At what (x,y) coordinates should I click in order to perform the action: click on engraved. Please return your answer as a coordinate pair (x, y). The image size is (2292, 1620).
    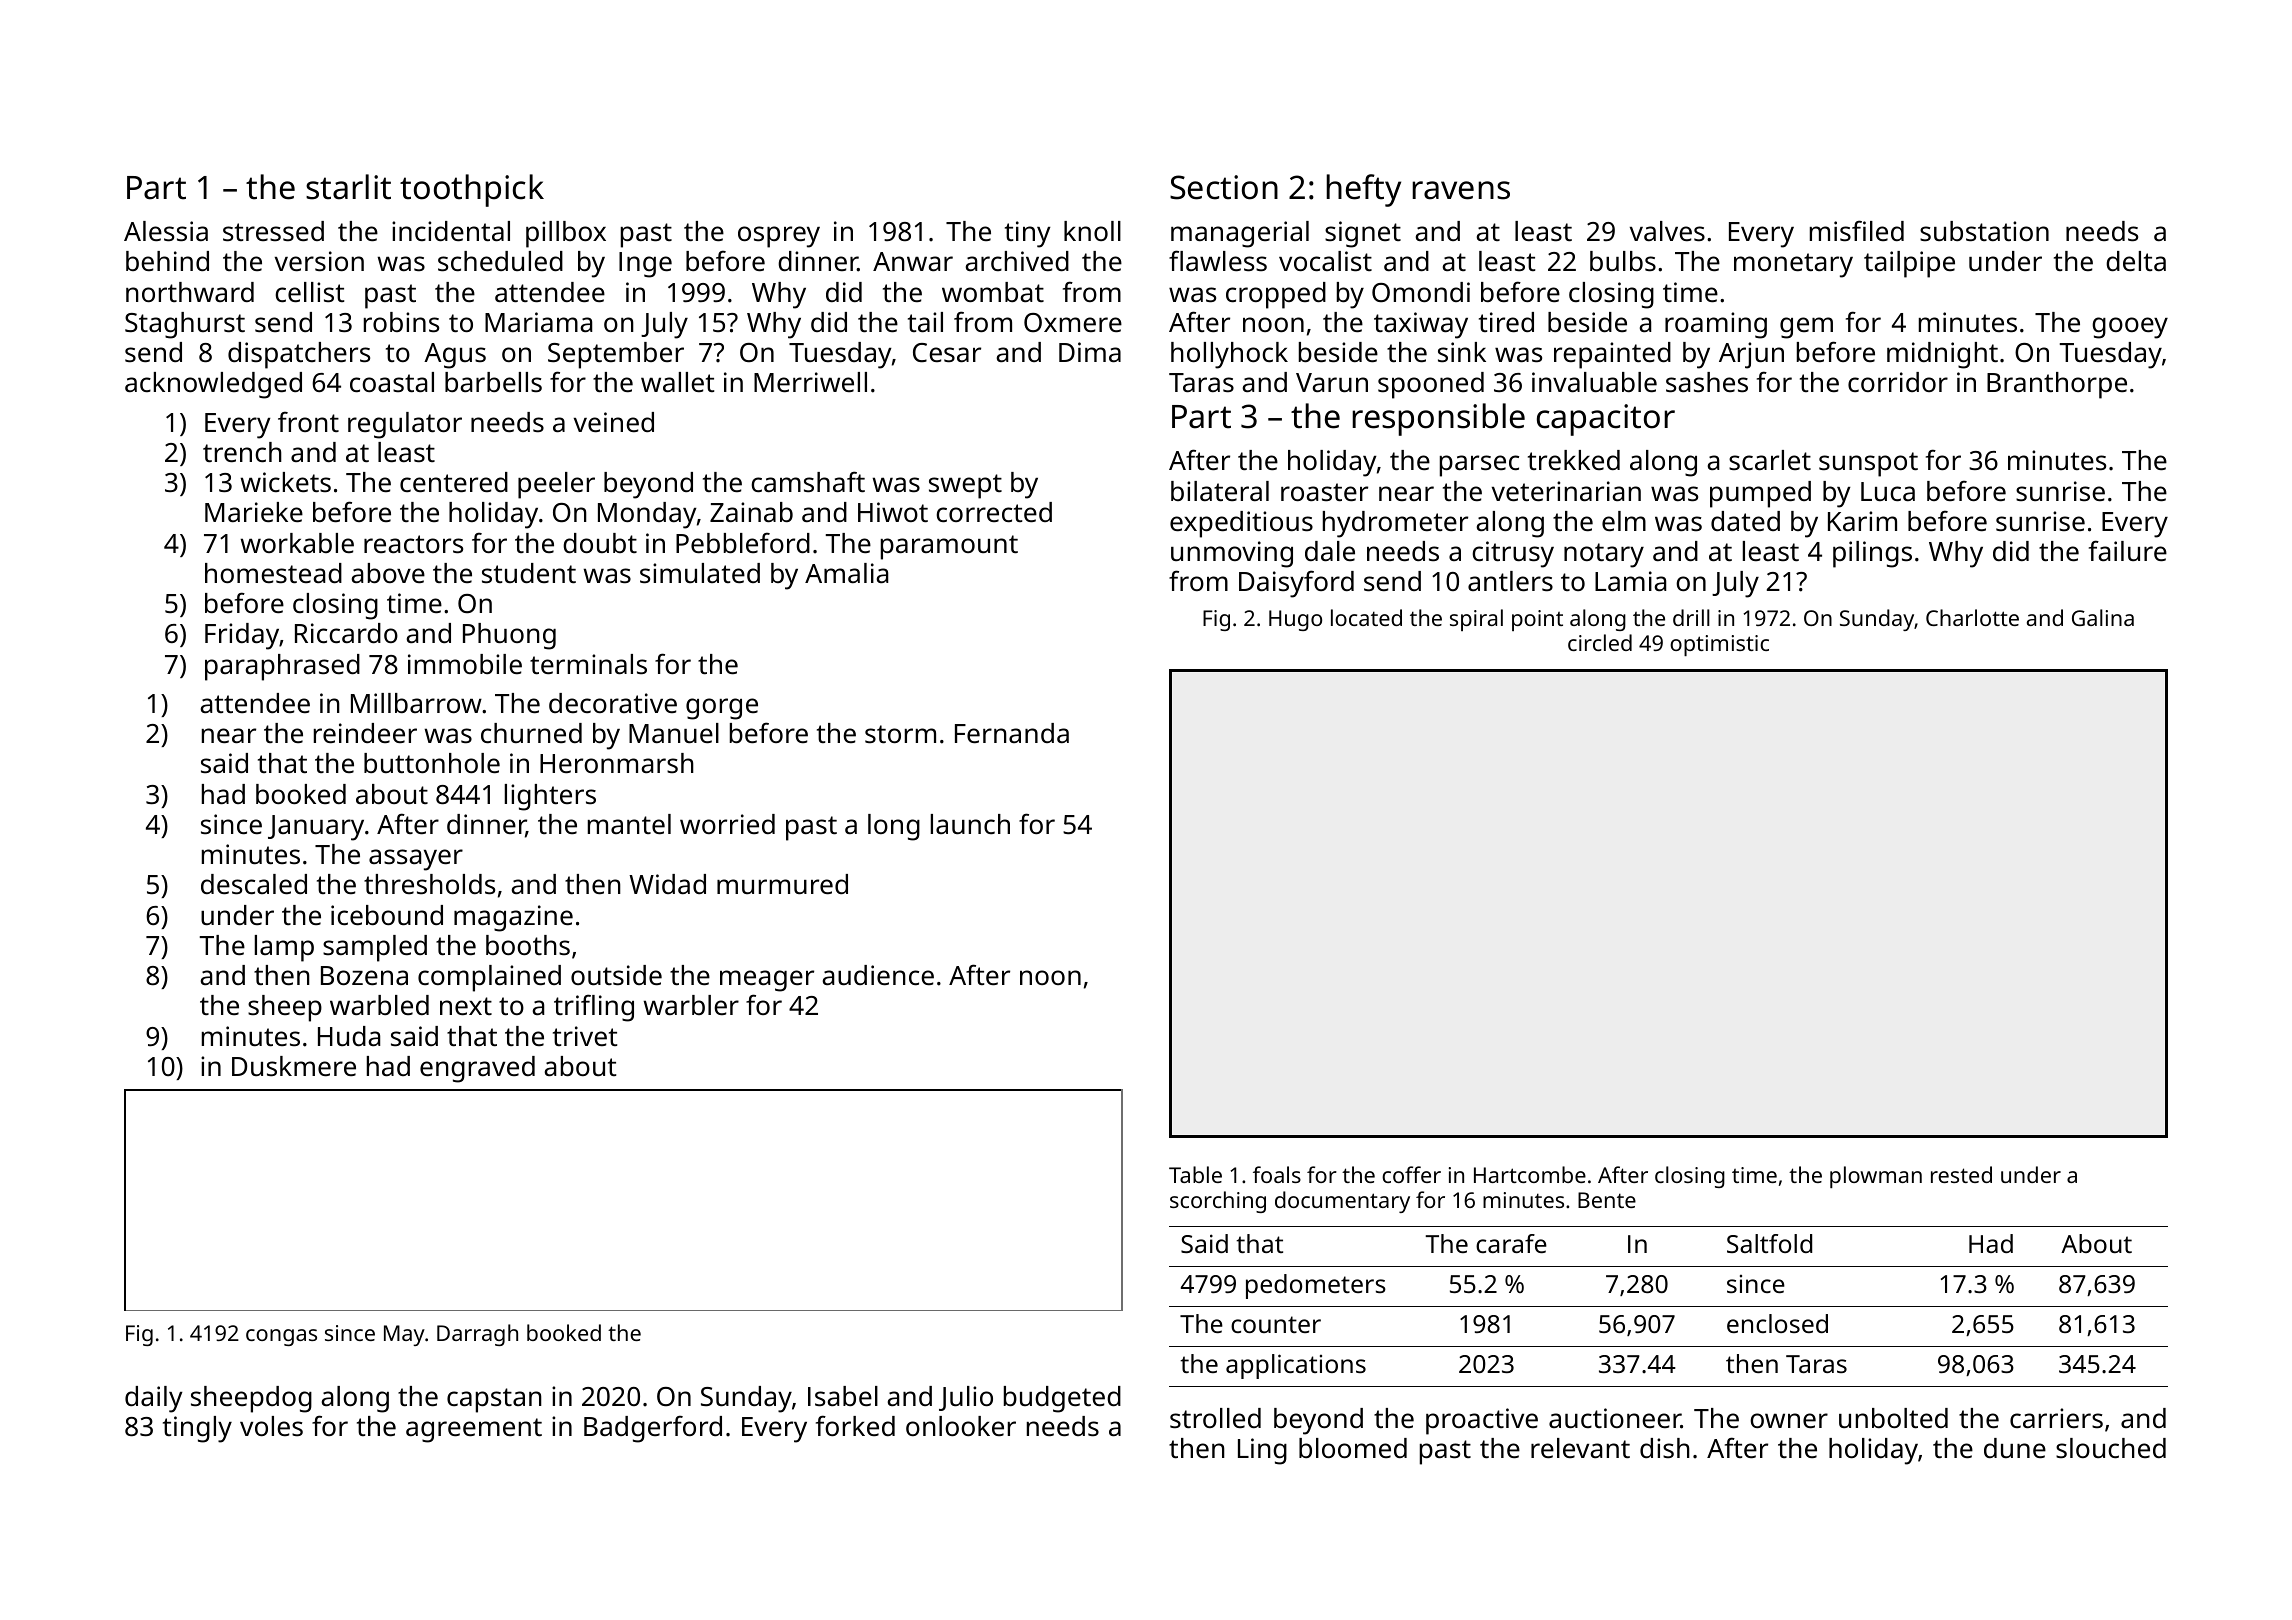
    Looking at the image, I should click on (477, 1069).
